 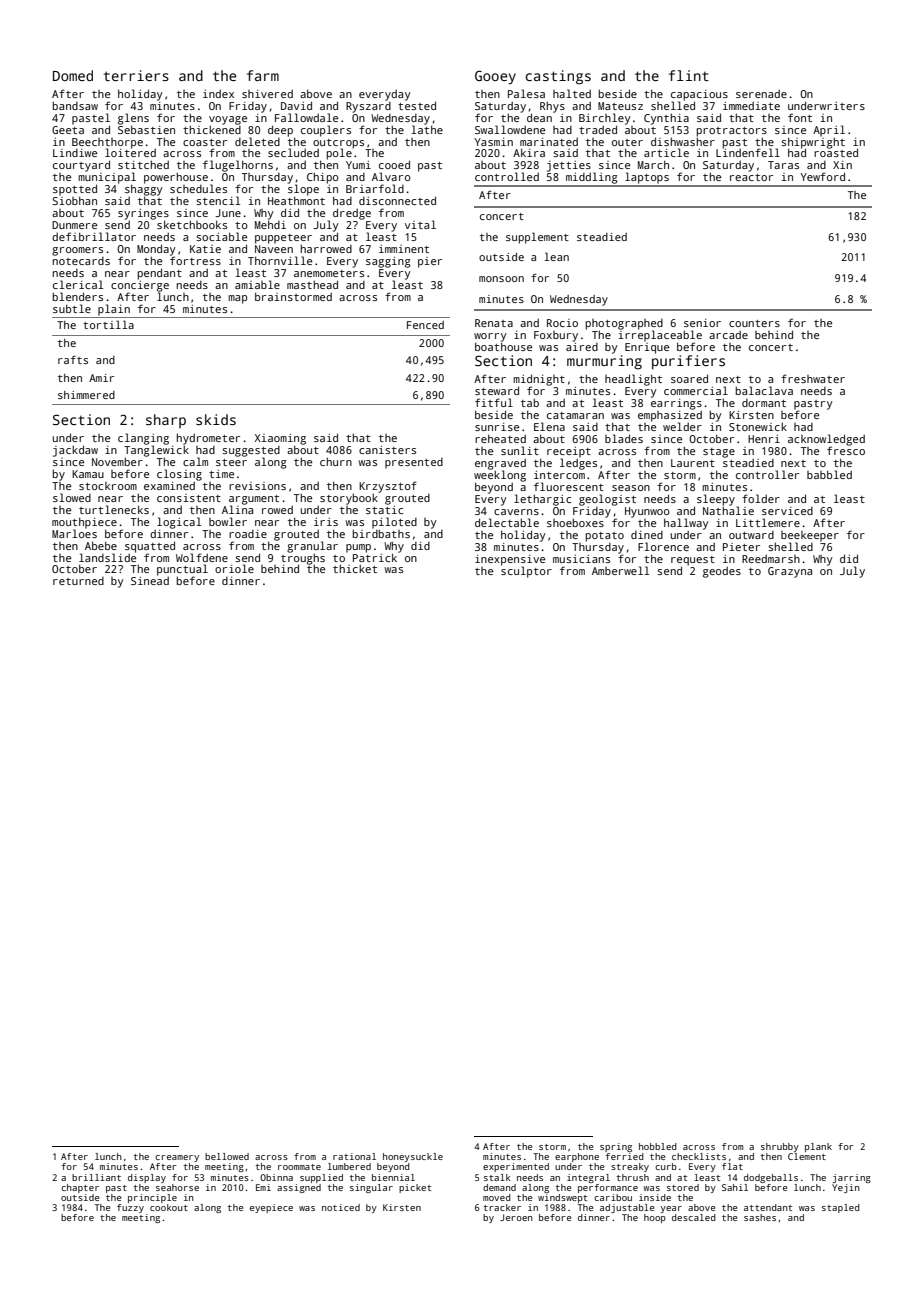 I want to click on noticed, so click(x=341, y=1207).
